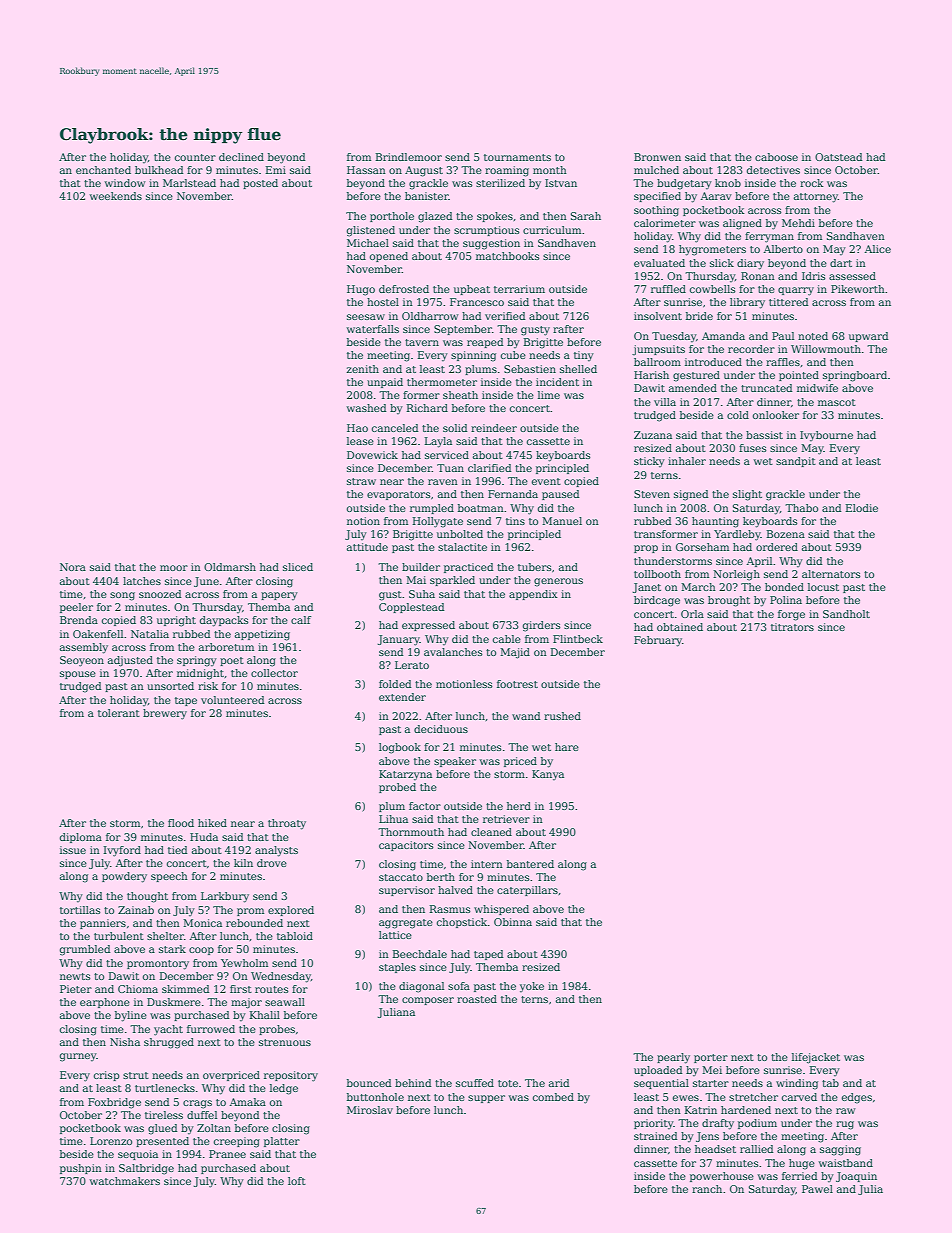 The height and width of the screenshot is (1233, 952). What do you see at coordinates (241, 157) in the screenshot?
I see `declined` at bounding box center [241, 157].
